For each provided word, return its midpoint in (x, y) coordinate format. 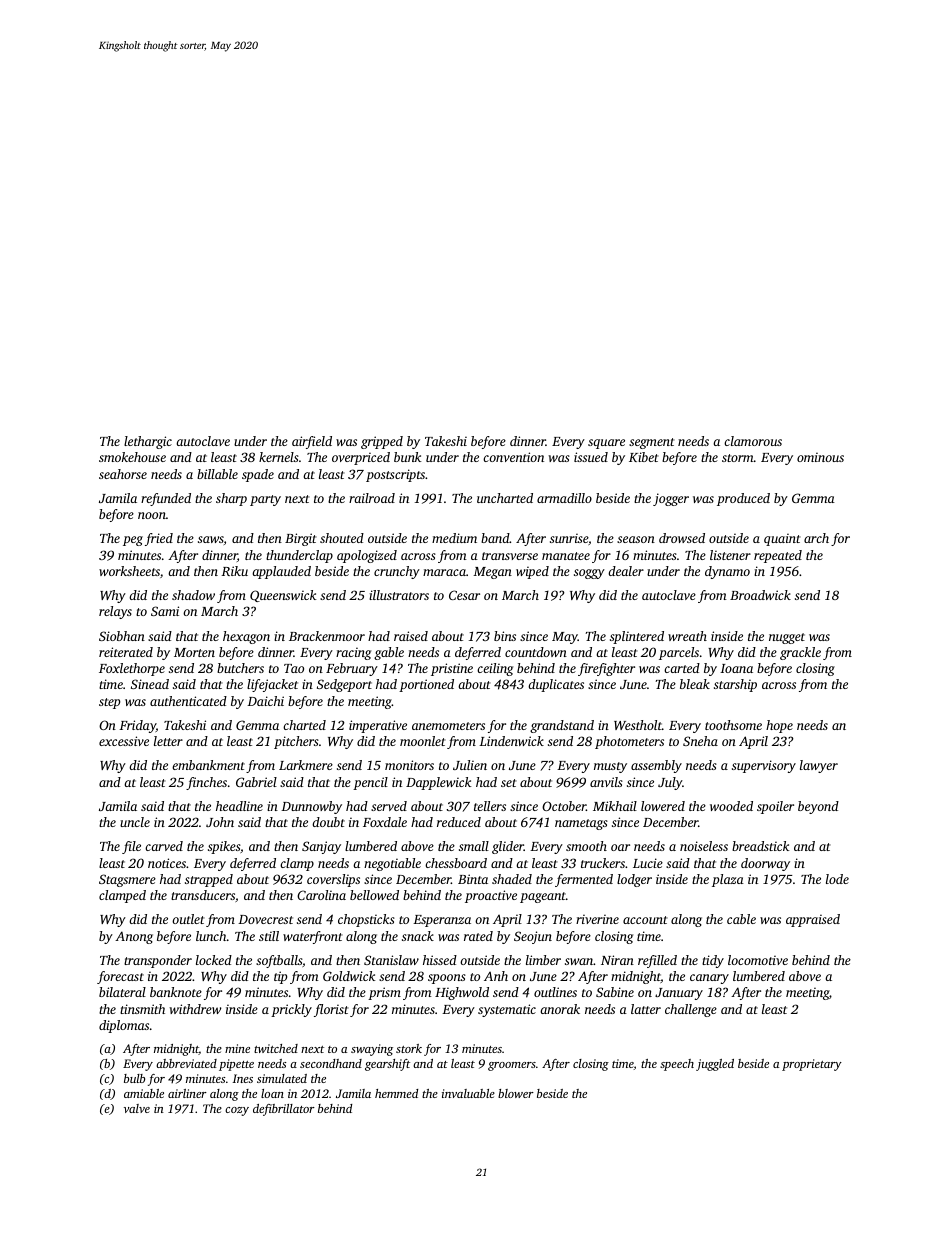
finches (206, 783)
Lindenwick (511, 741)
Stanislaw (391, 960)
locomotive (758, 960)
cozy (237, 1111)
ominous (820, 457)
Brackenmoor (327, 636)
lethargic (148, 442)
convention (513, 457)
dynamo (727, 572)
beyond (818, 807)
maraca (444, 572)
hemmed (396, 1093)
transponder (158, 961)
